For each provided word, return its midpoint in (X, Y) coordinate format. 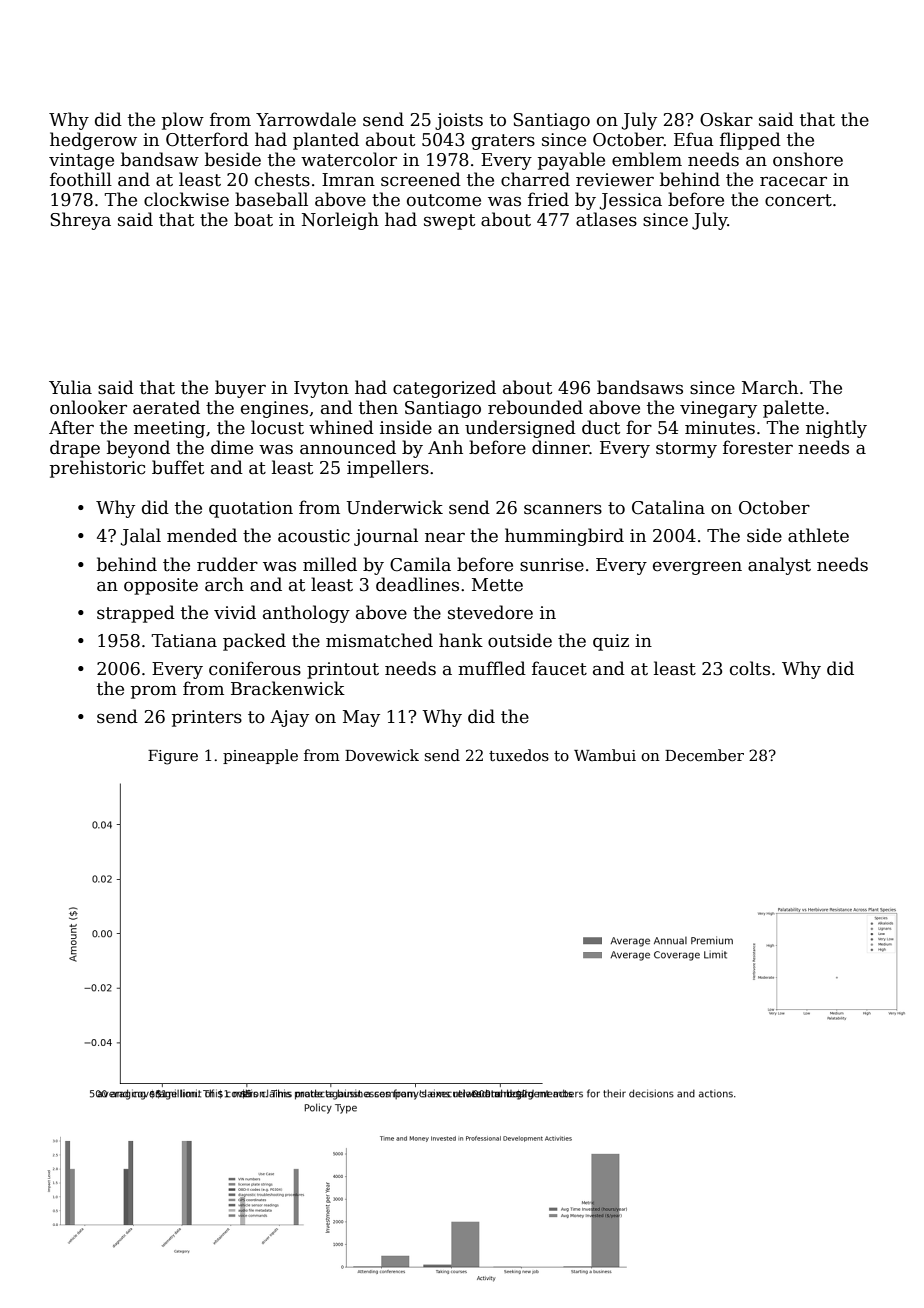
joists (459, 121)
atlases (606, 219)
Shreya (80, 221)
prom (154, 692)
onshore (808, 159)
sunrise (552, 565)
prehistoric (97, 469)
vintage (81, 161)
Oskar (726, 119)
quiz (611, 642)
